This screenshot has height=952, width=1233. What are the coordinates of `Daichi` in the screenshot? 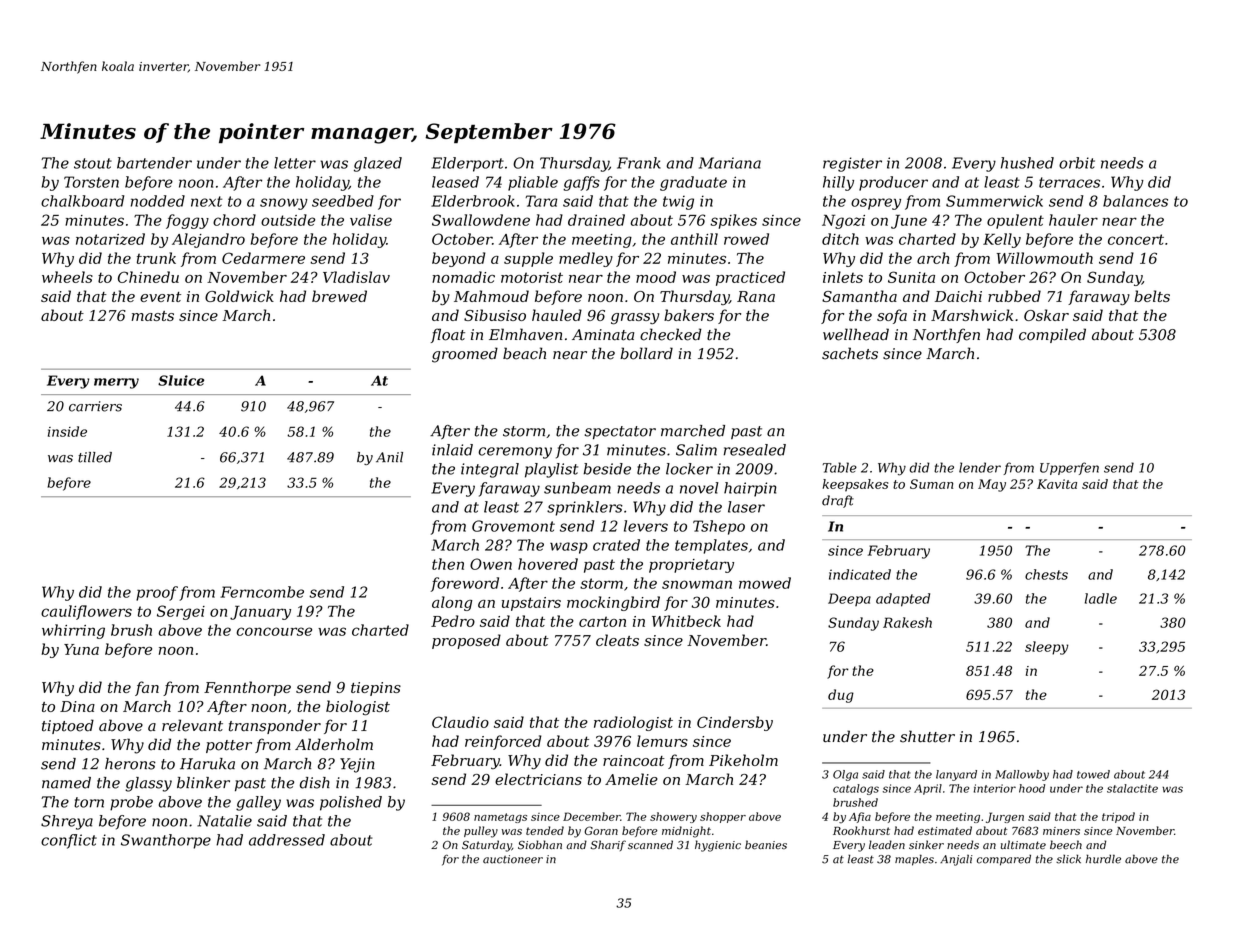 It's located at (958, 296).
